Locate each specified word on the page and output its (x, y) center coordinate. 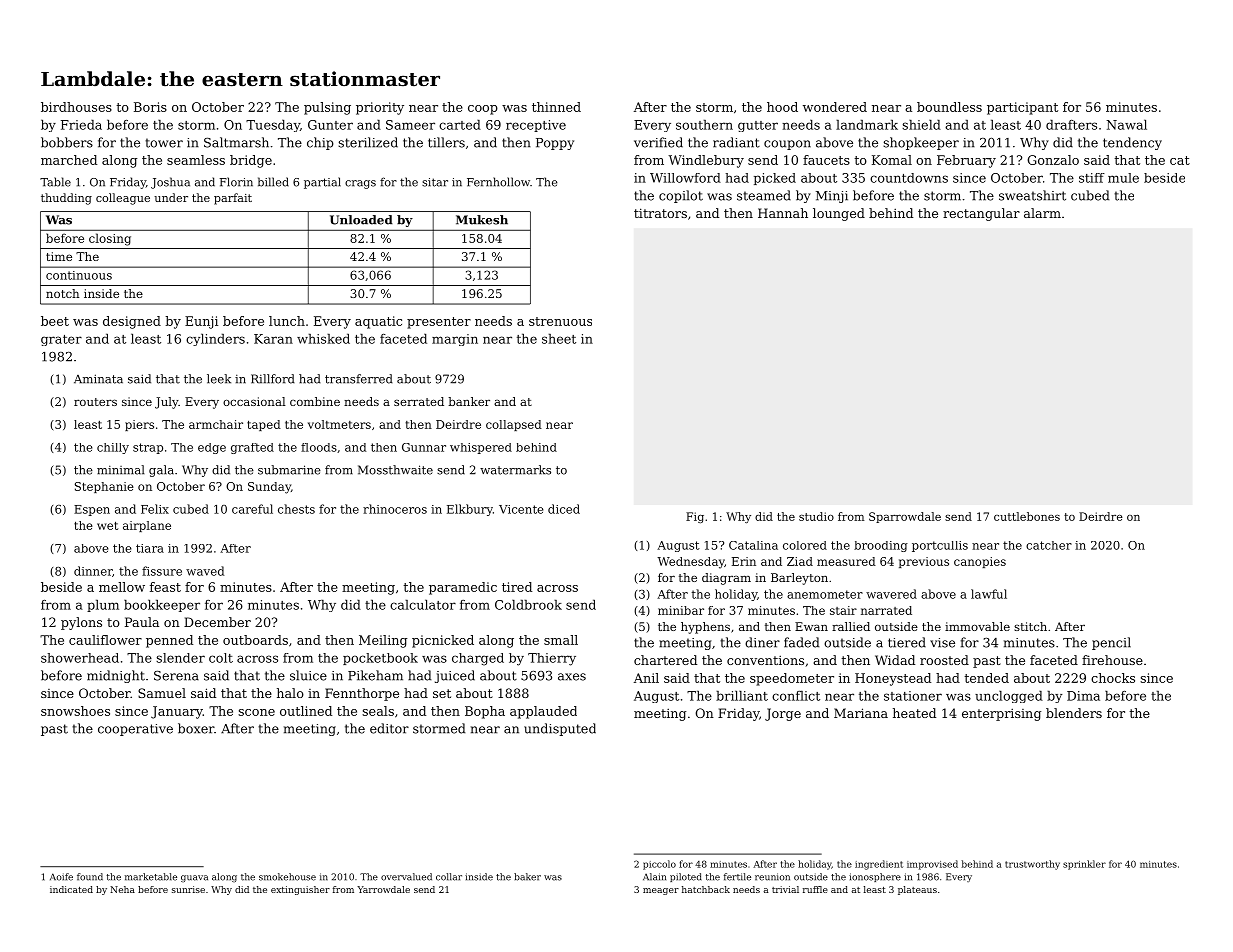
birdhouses (76, 107)
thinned (556, 107)
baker (527, 877)
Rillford (273, 379)
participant (1022, 108)
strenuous (560, 321)
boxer (196, 728)
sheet (559, 338)
